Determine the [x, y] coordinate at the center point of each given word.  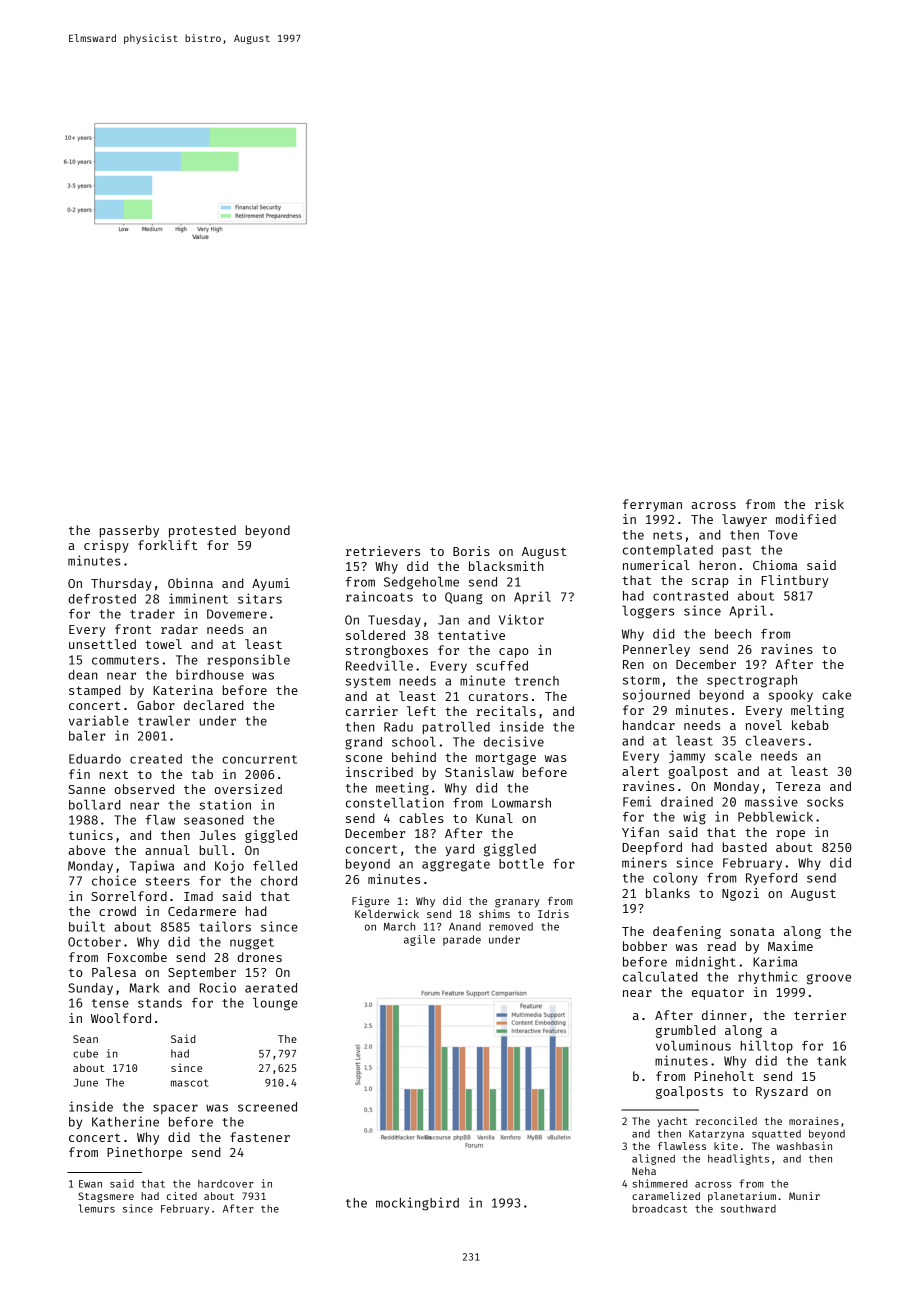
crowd [117, 911]
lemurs [96, 1208]
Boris [471, 551]
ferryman [652, 505]
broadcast [659, 1208]
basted [745, 847]
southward [748, 1208]
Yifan [640, 832]
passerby [129, 531]
